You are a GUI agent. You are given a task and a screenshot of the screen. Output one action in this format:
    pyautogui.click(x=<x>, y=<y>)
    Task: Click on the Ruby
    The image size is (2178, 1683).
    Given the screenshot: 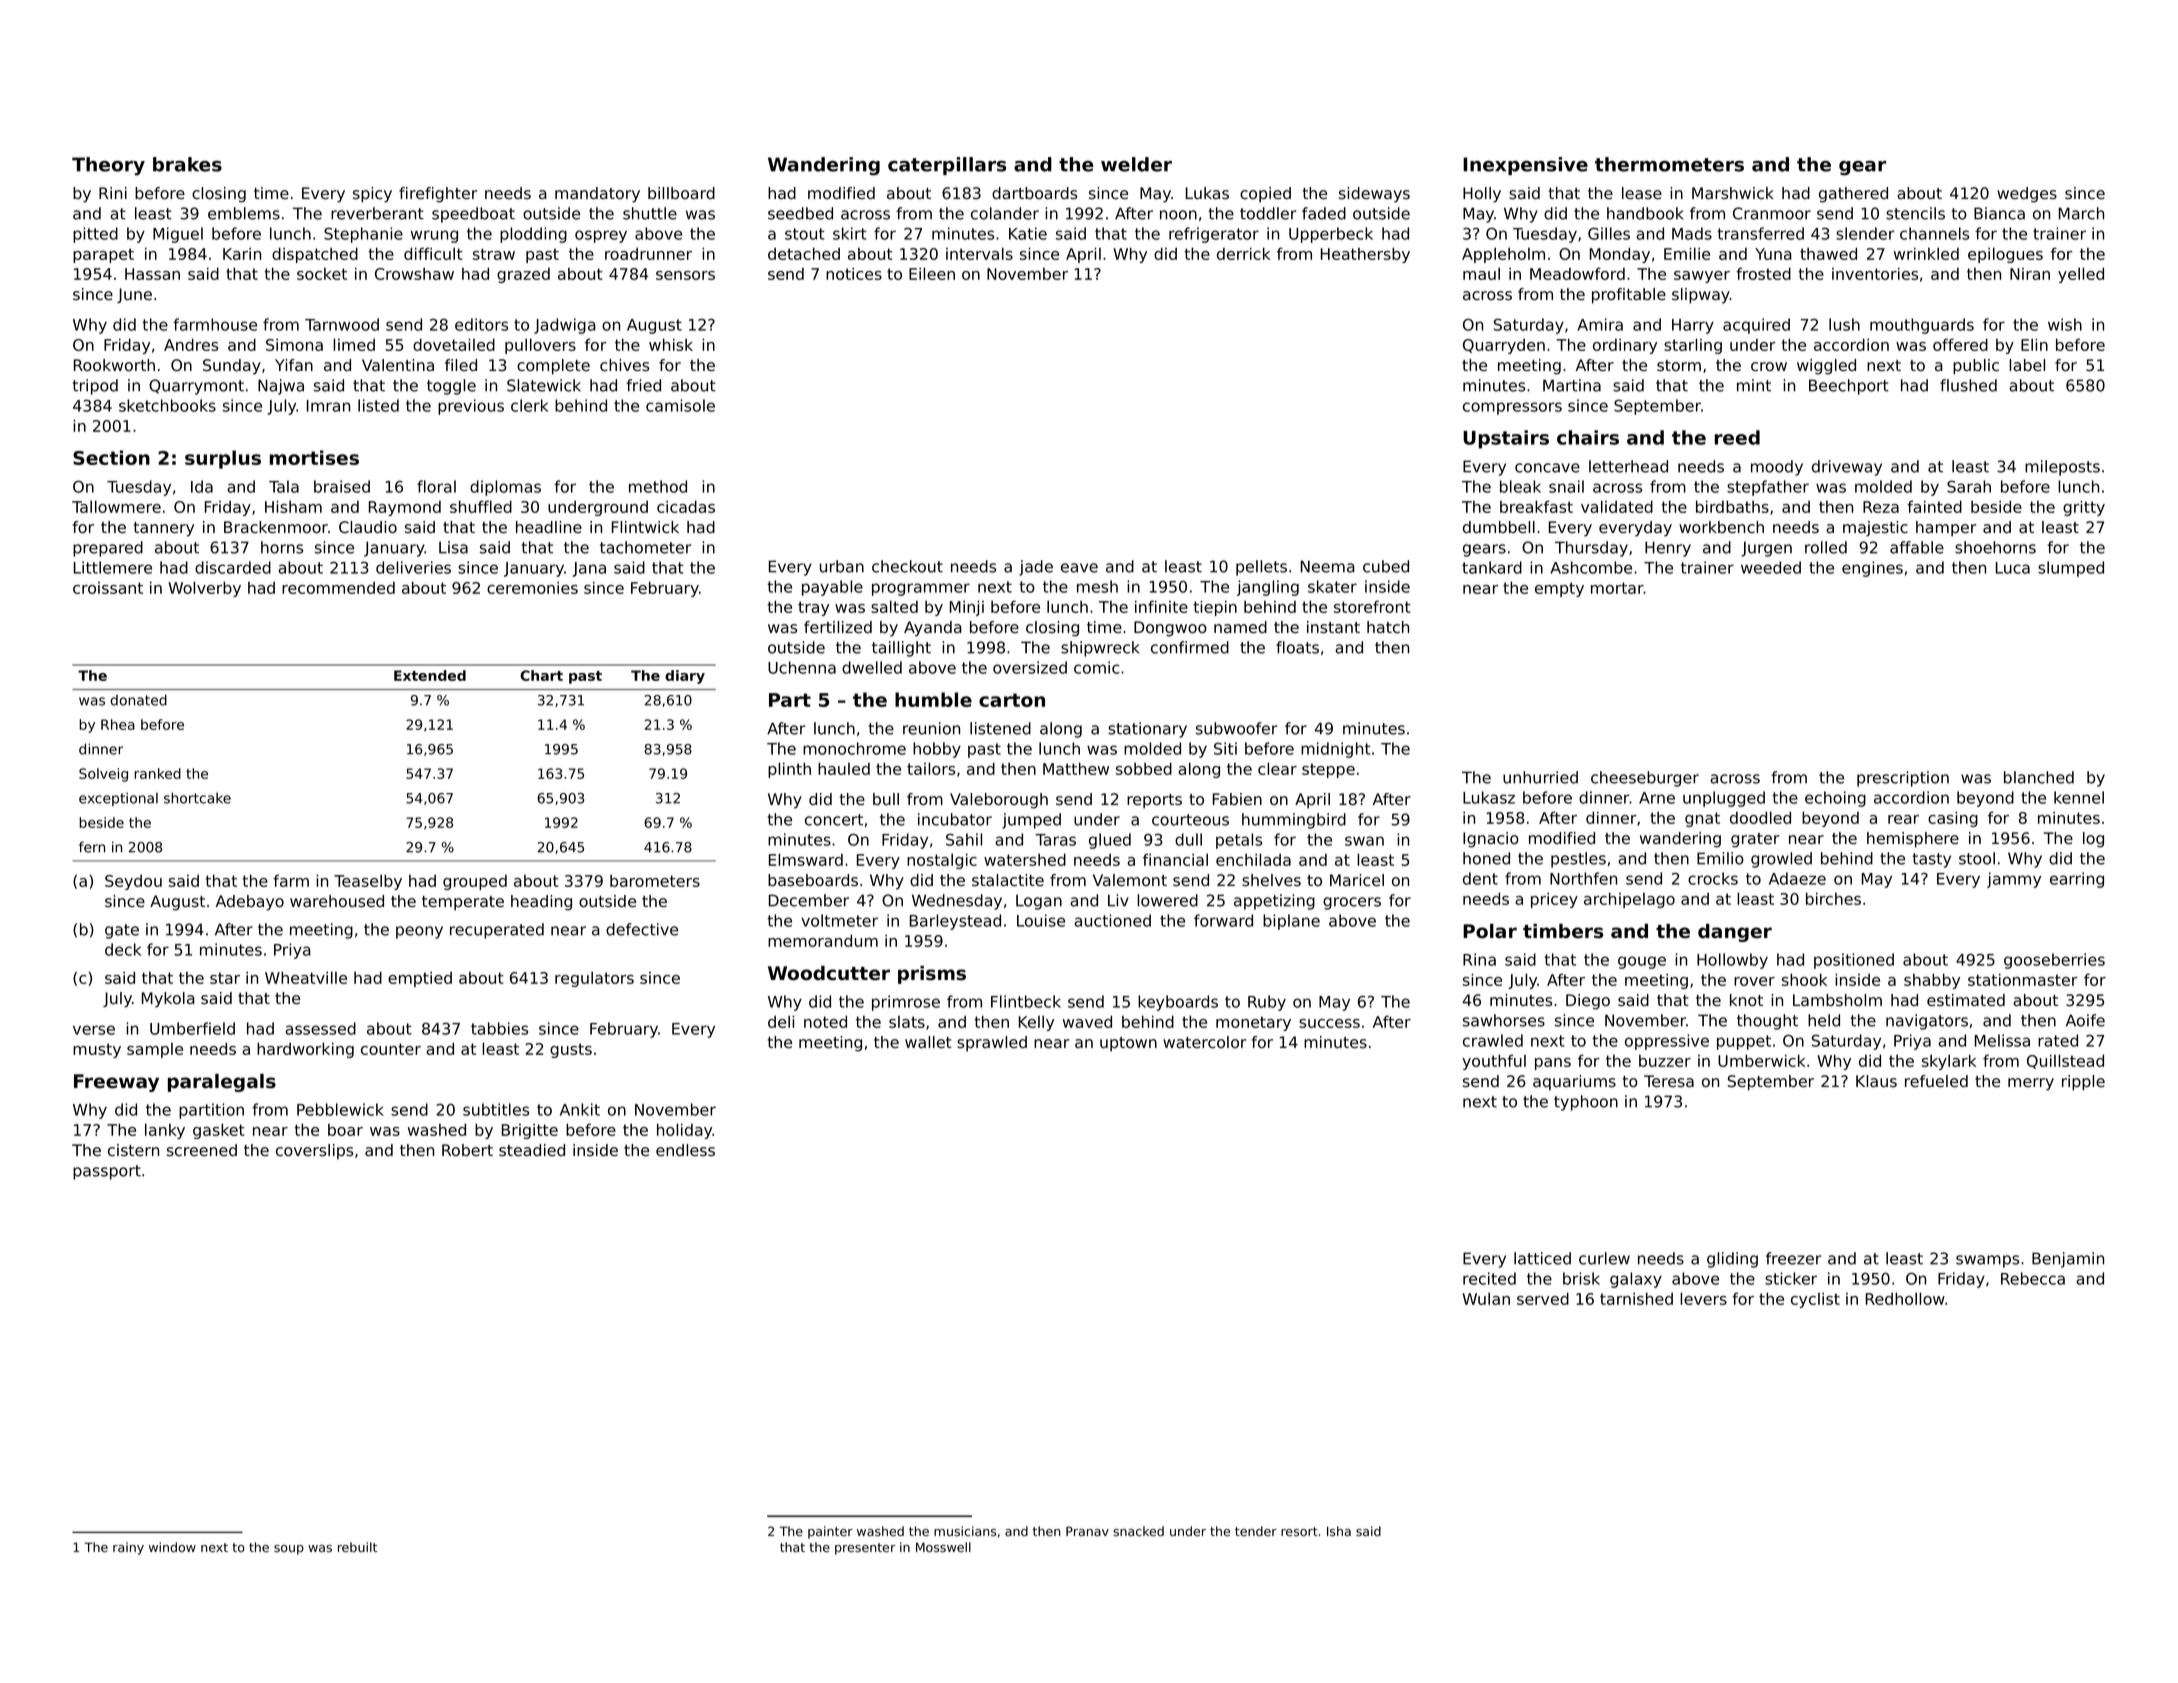 What is the action you would take?
    pyautogui.click(x=1267, y=1003)
